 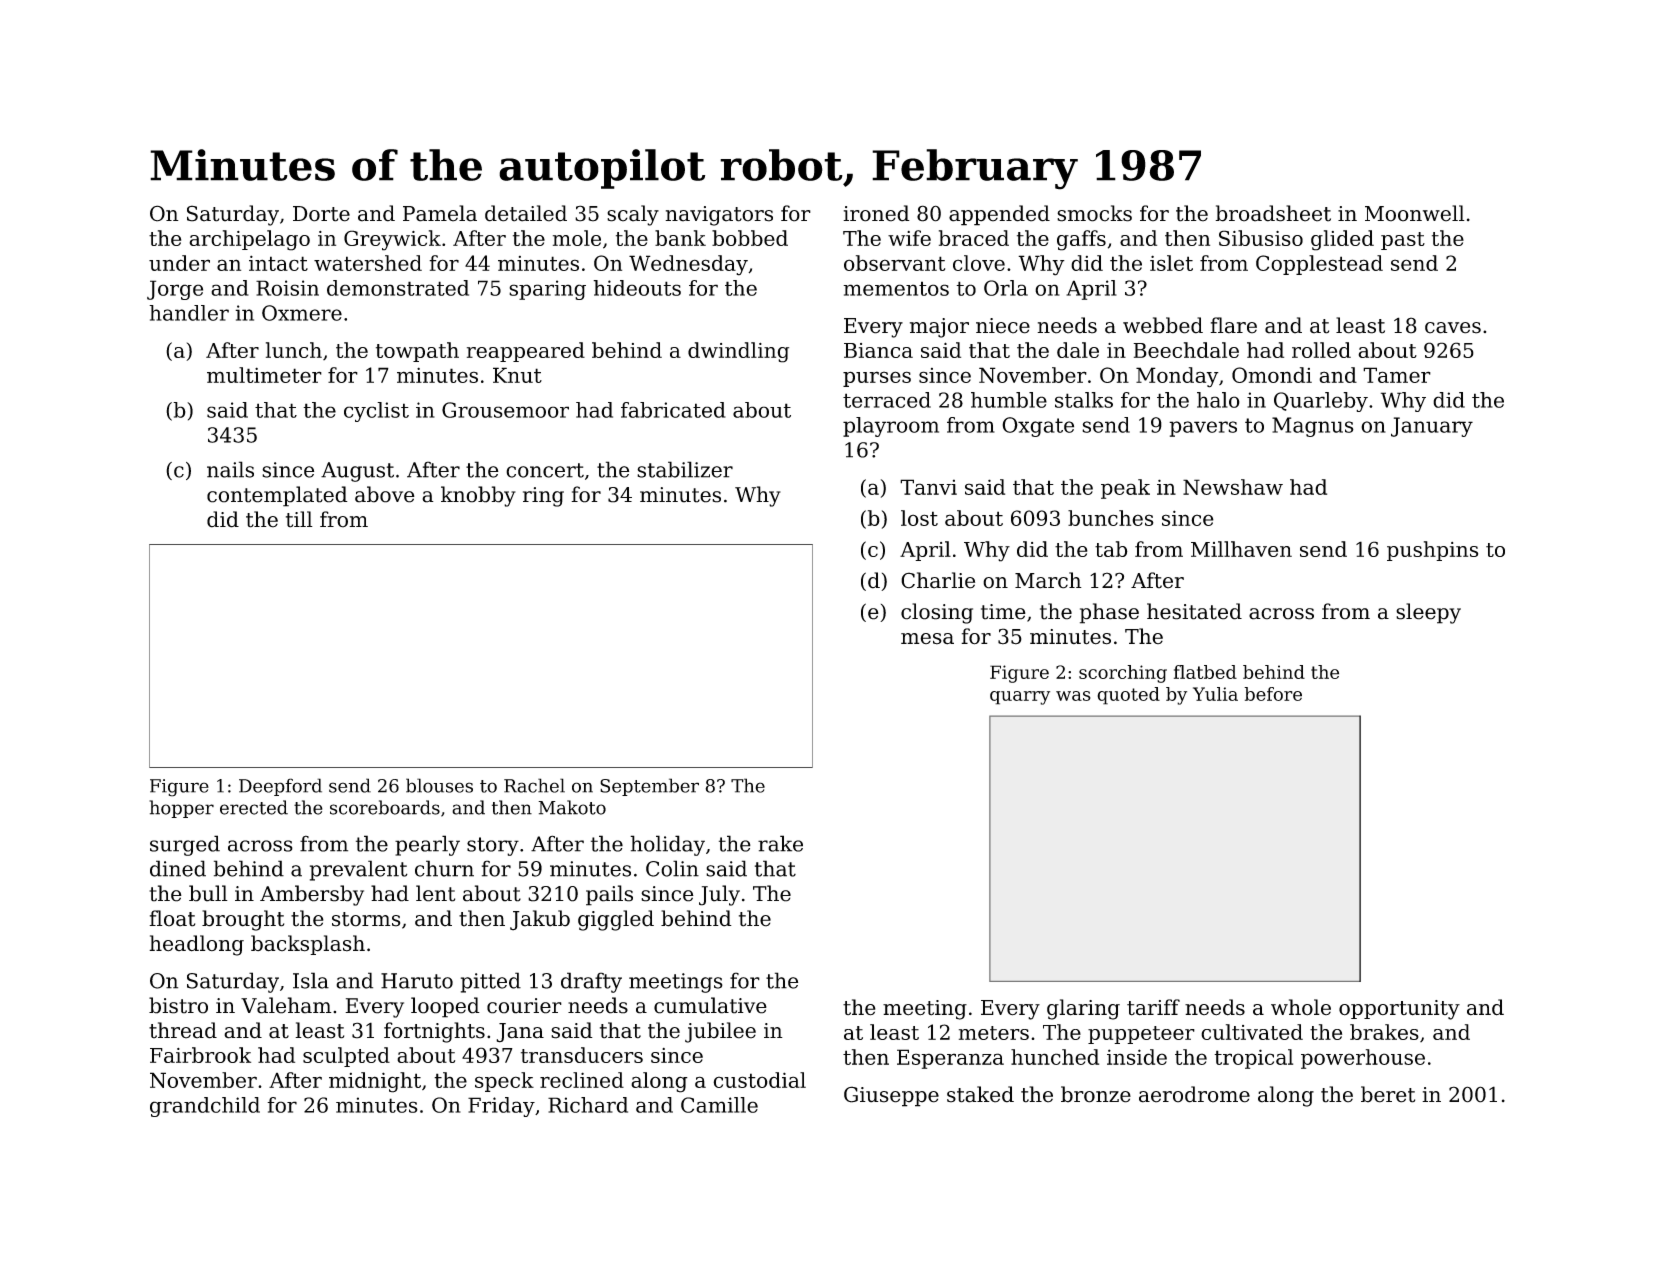 What do you see at coordinates (999, 215) in the screenshot?
I see `appended` at bounding box center [999, 215].
